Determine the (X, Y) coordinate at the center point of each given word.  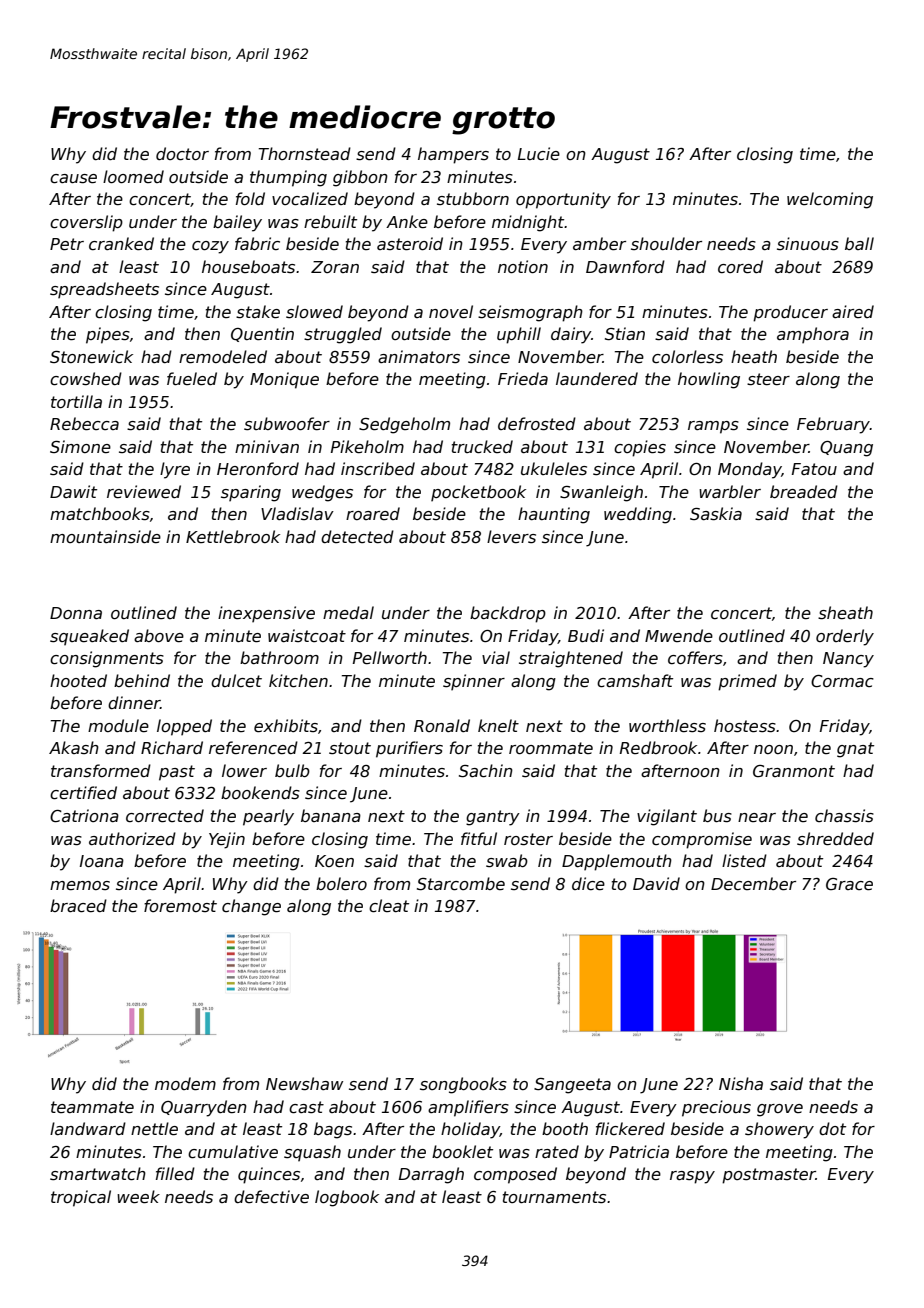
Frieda (523, 378)
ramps (713, 427)
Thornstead (305, 154)
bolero (341, 884)
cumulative (233, 1152)
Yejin (227, 840)
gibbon (360, 178)
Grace (849, 884)
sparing (251, 493)
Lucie (539, 154)
